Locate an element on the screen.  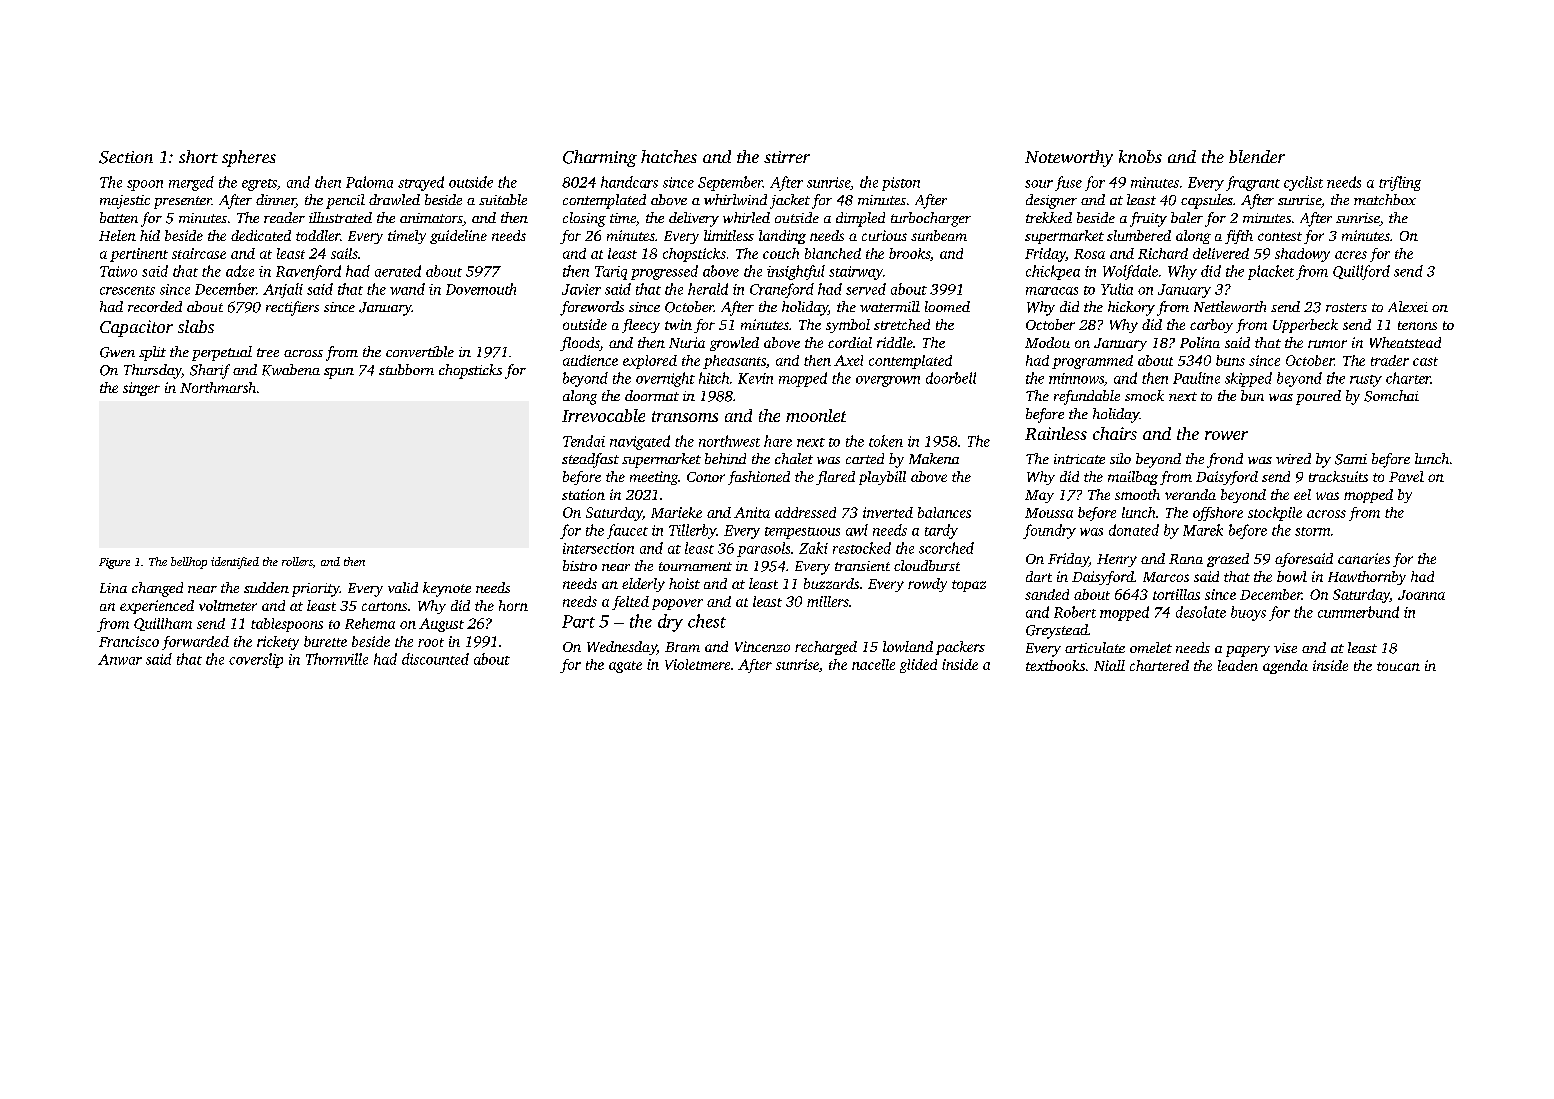
dart is located at coordinates (1039, 576).
